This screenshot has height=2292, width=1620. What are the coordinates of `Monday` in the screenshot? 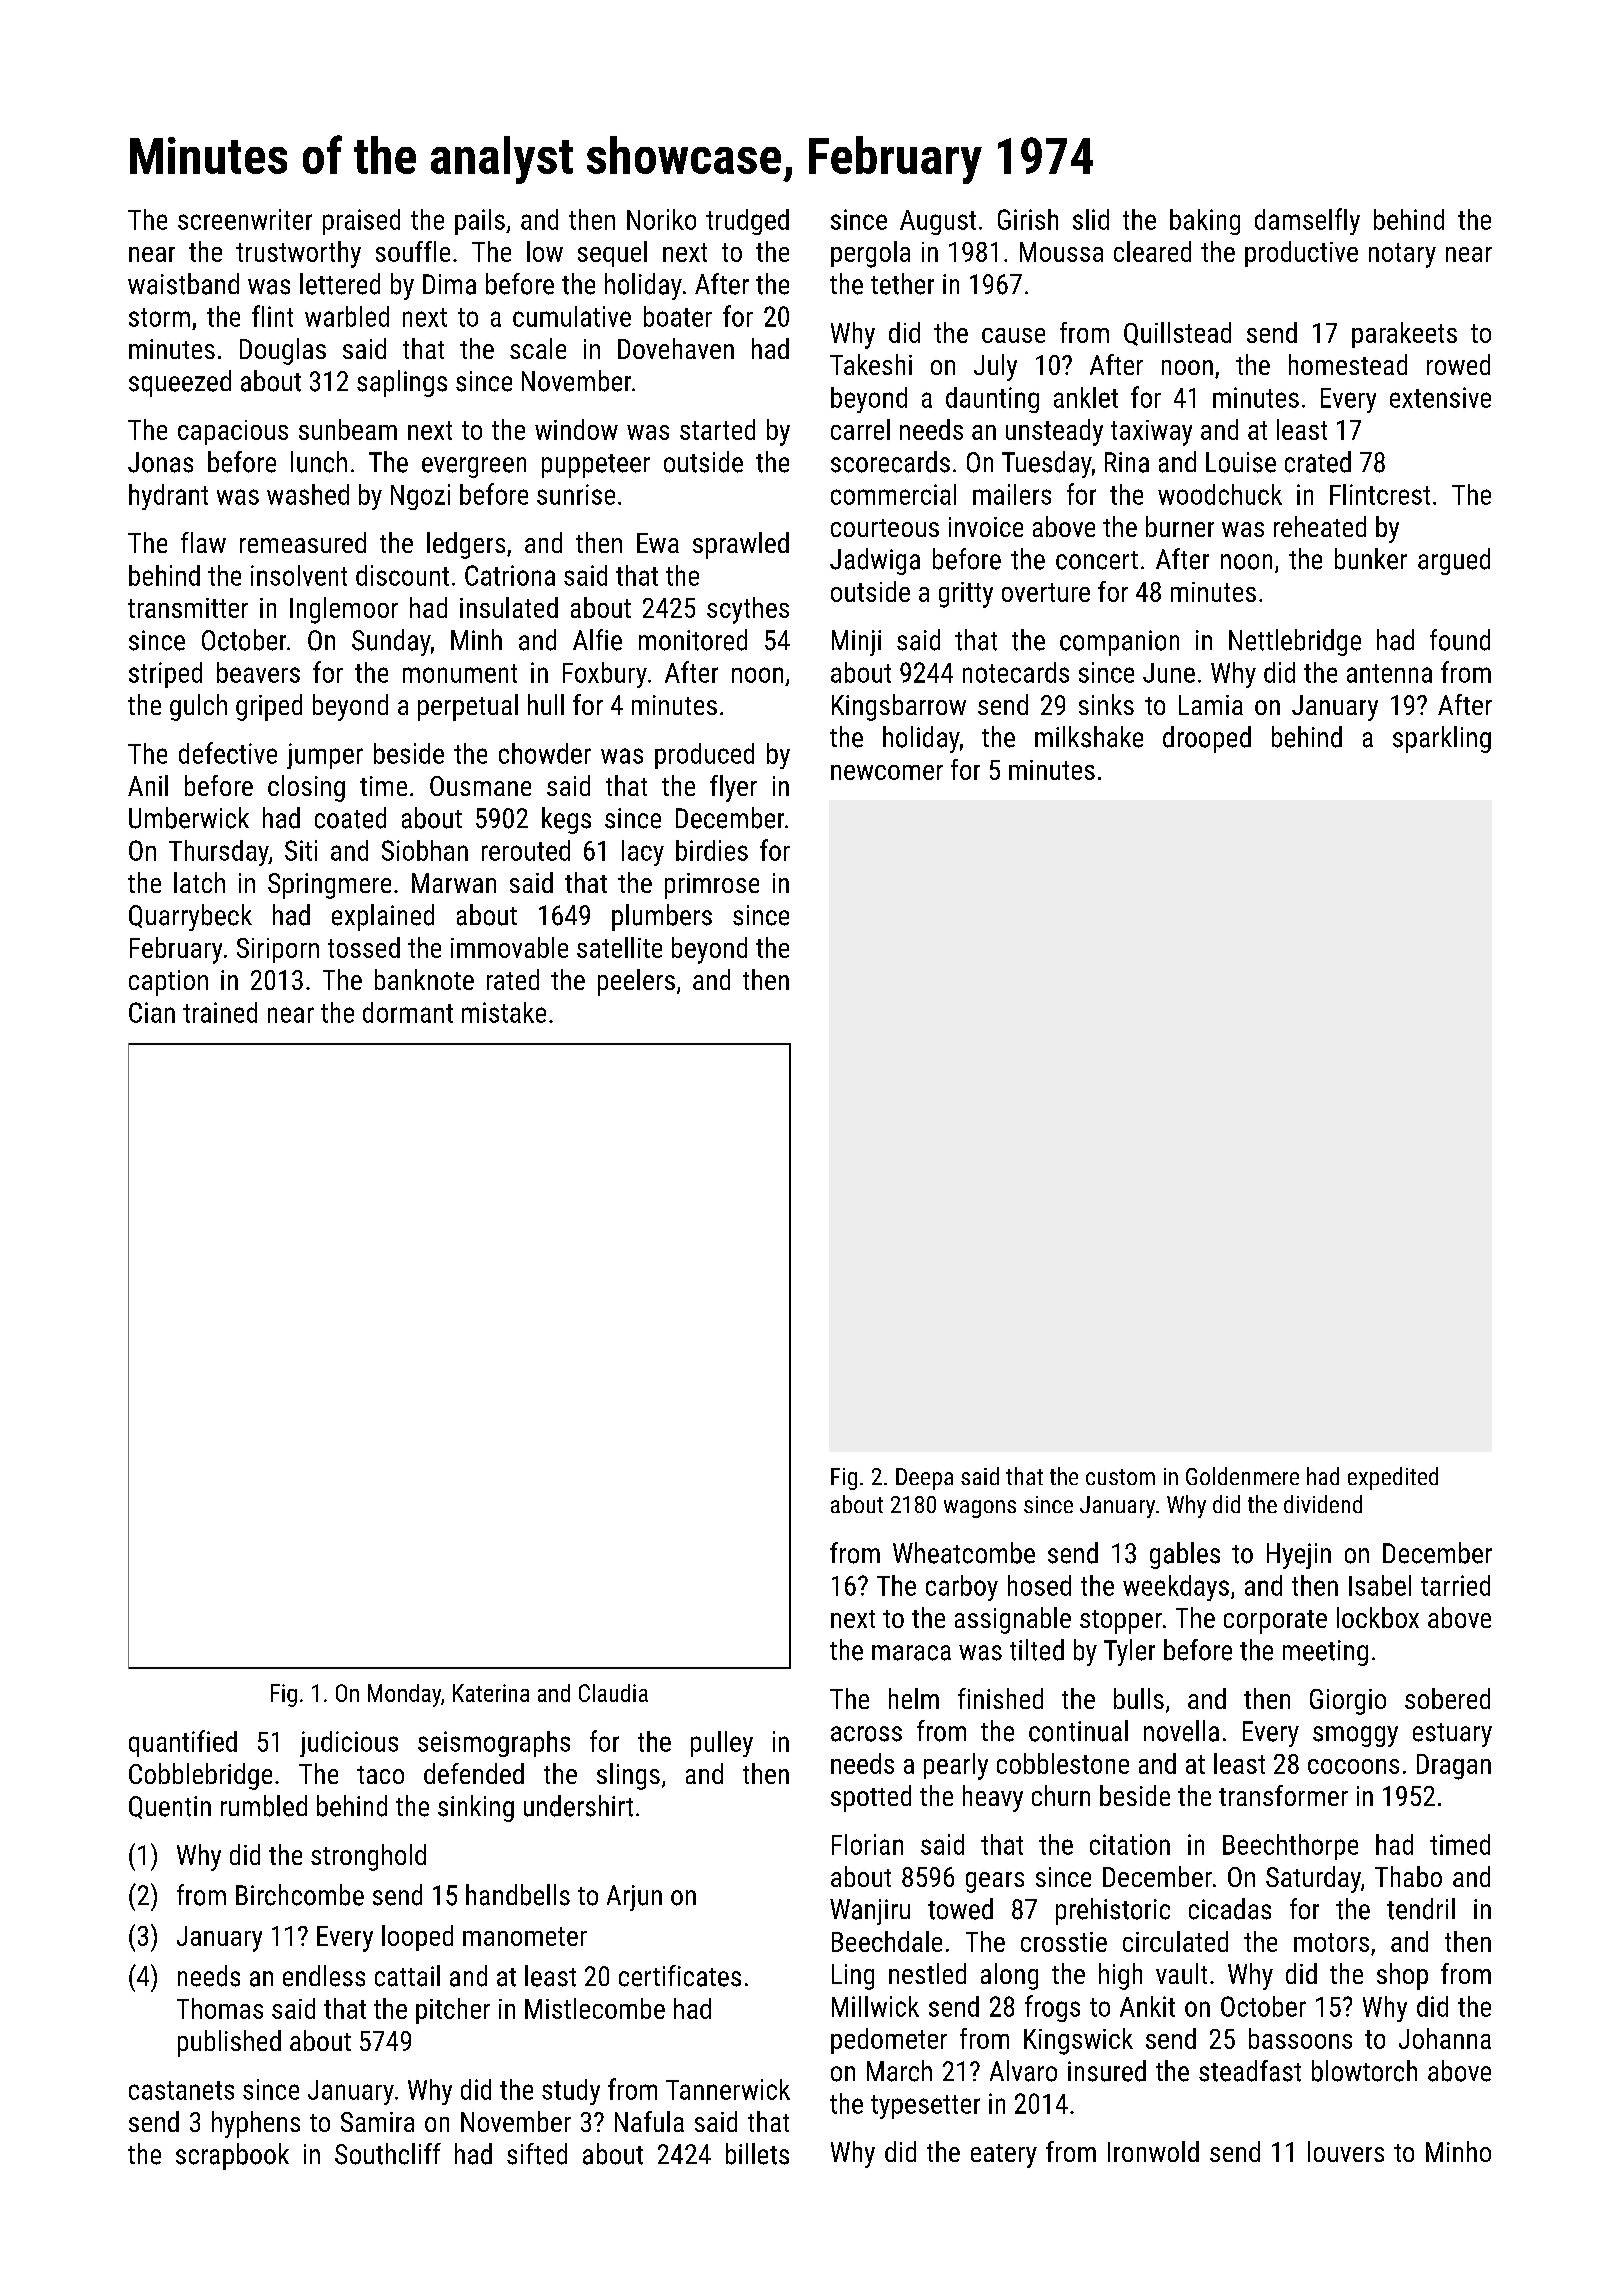 It's located at (404, 1695).
